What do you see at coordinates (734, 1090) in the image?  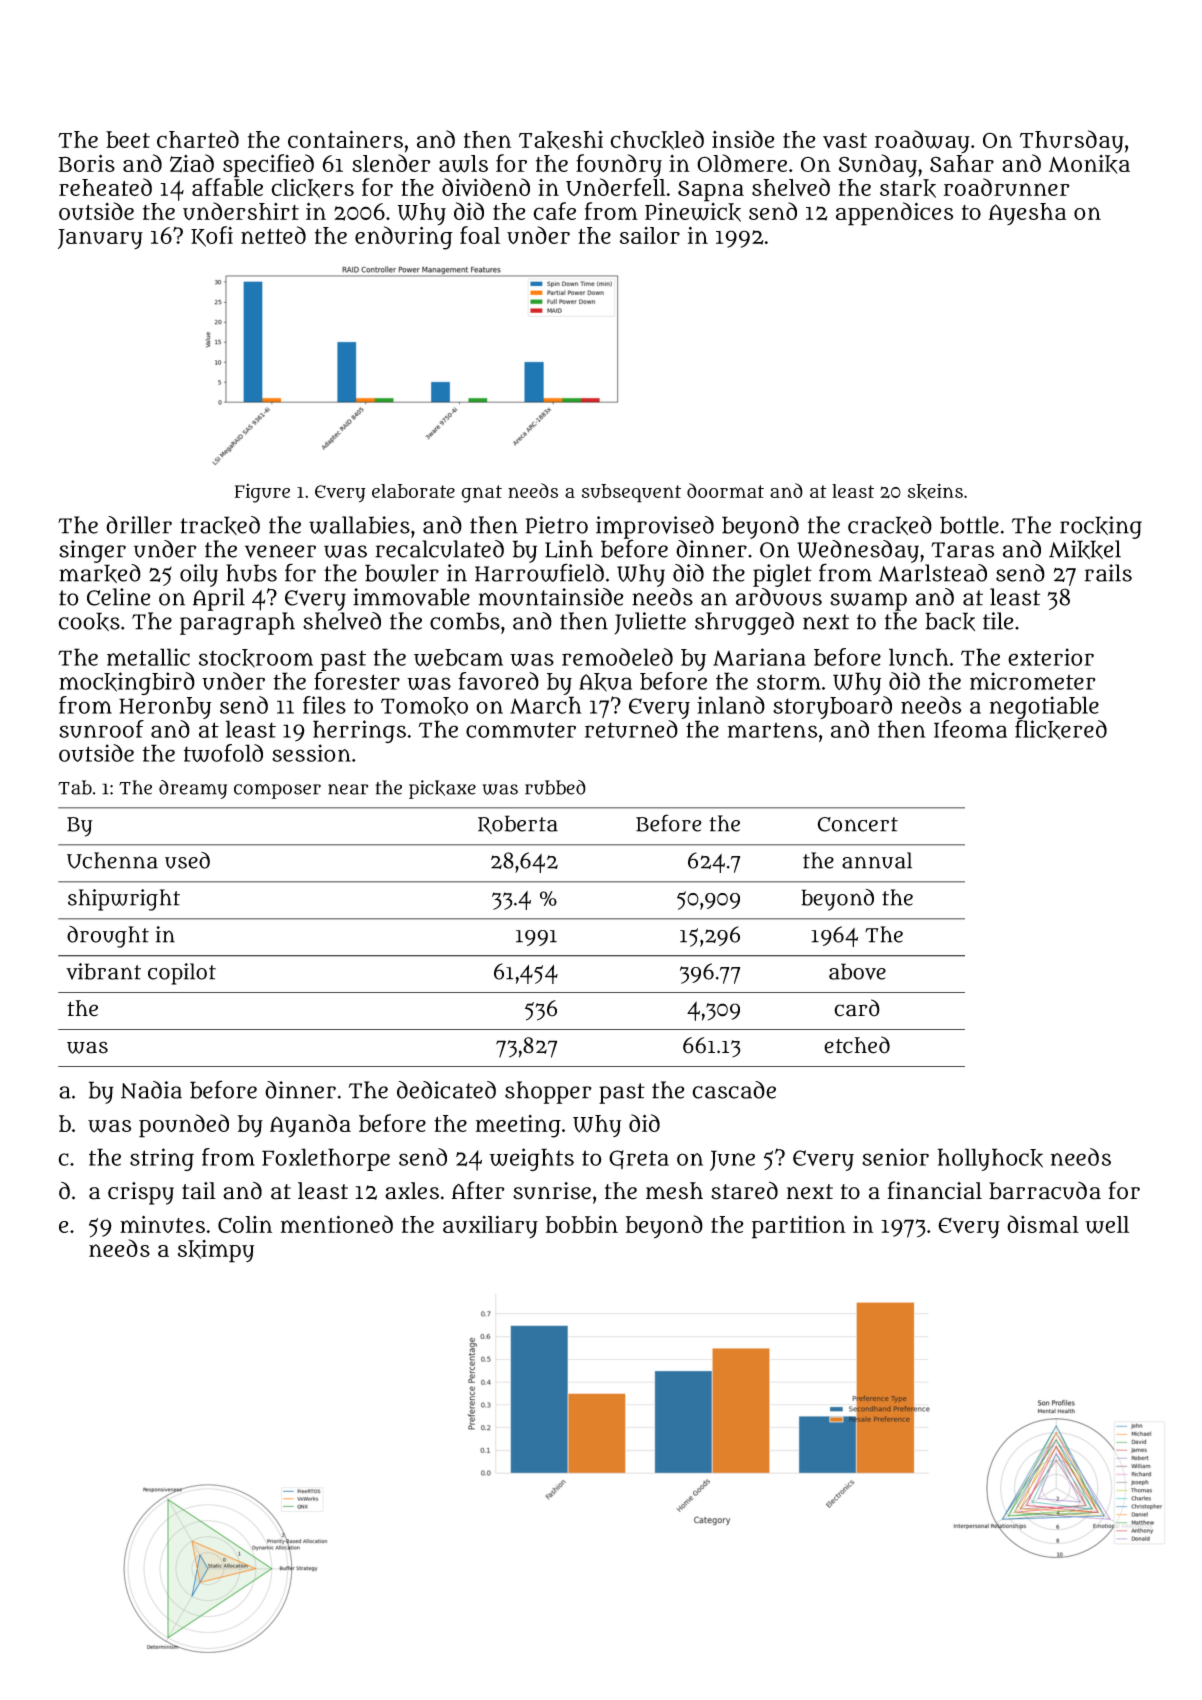 I see `cascade` at bounding box center [734, 1090].
